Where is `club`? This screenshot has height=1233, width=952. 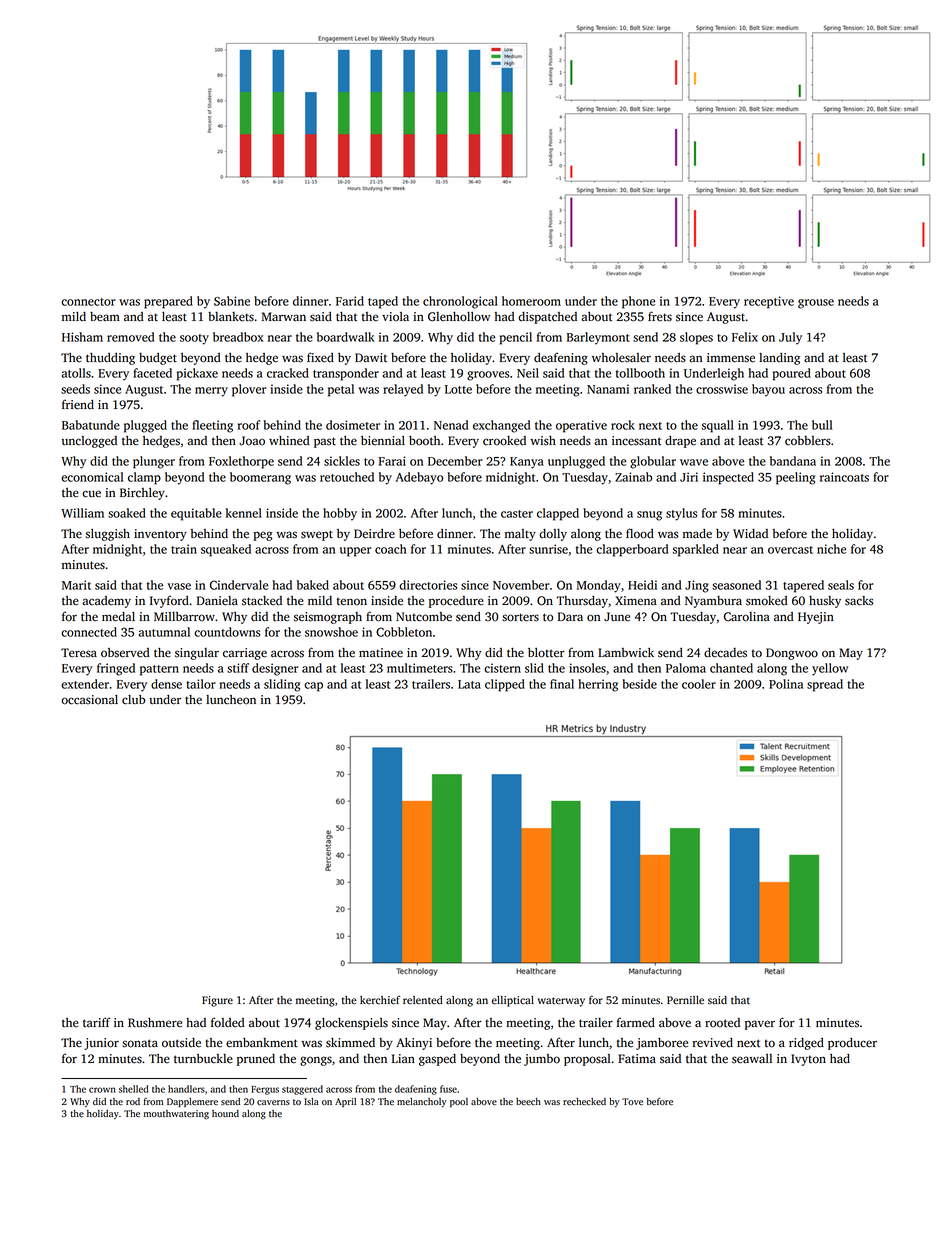 club is located at coordinates (133, 700).
